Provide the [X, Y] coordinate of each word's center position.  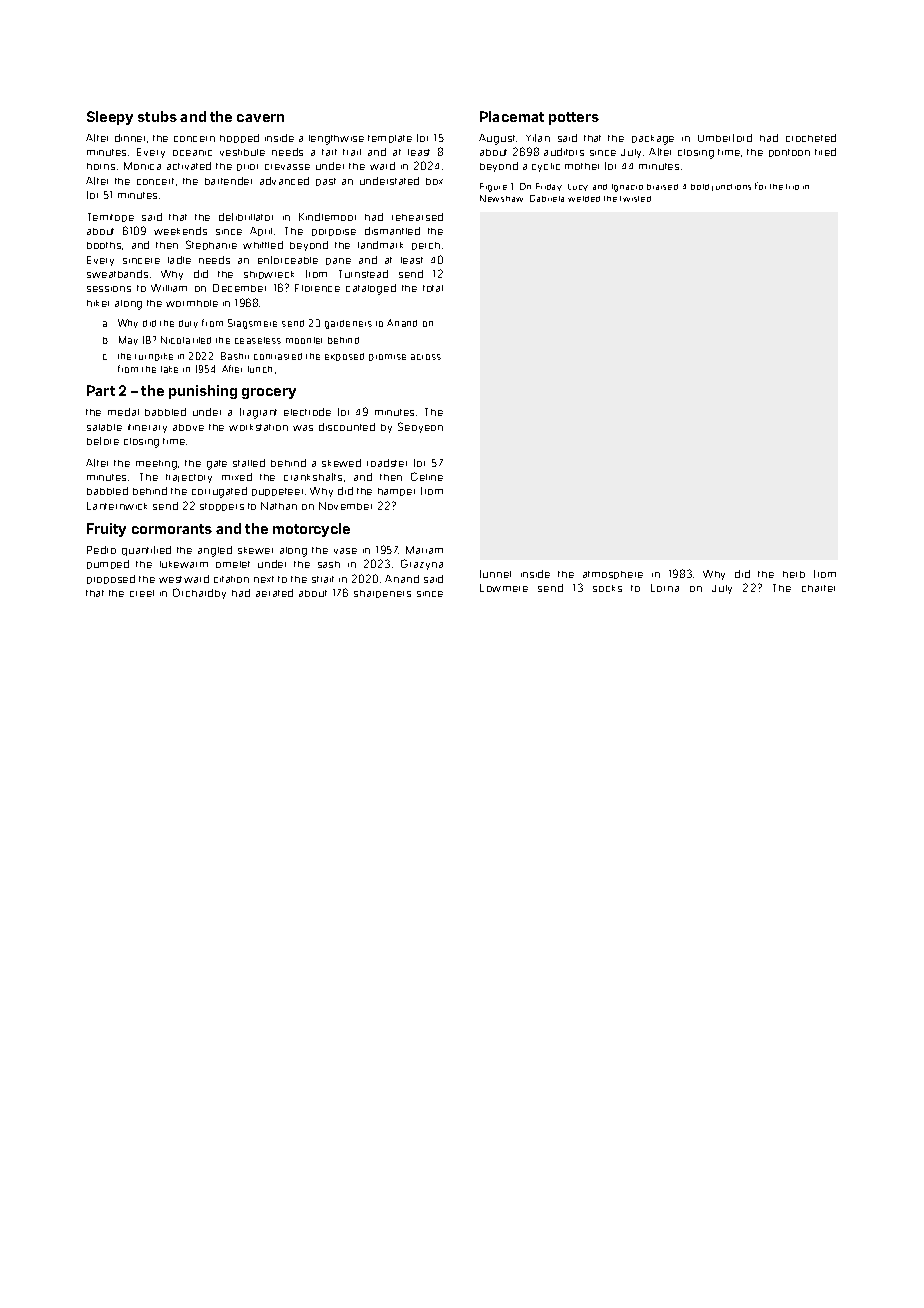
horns [101, 166]
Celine [427, 476]
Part [101, 390]
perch [426, 246]
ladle [179, 260]
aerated [274, 593]
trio [792, 187]
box [434, 181]
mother [582, 166]
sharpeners [382, 594]
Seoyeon [420, 427]
